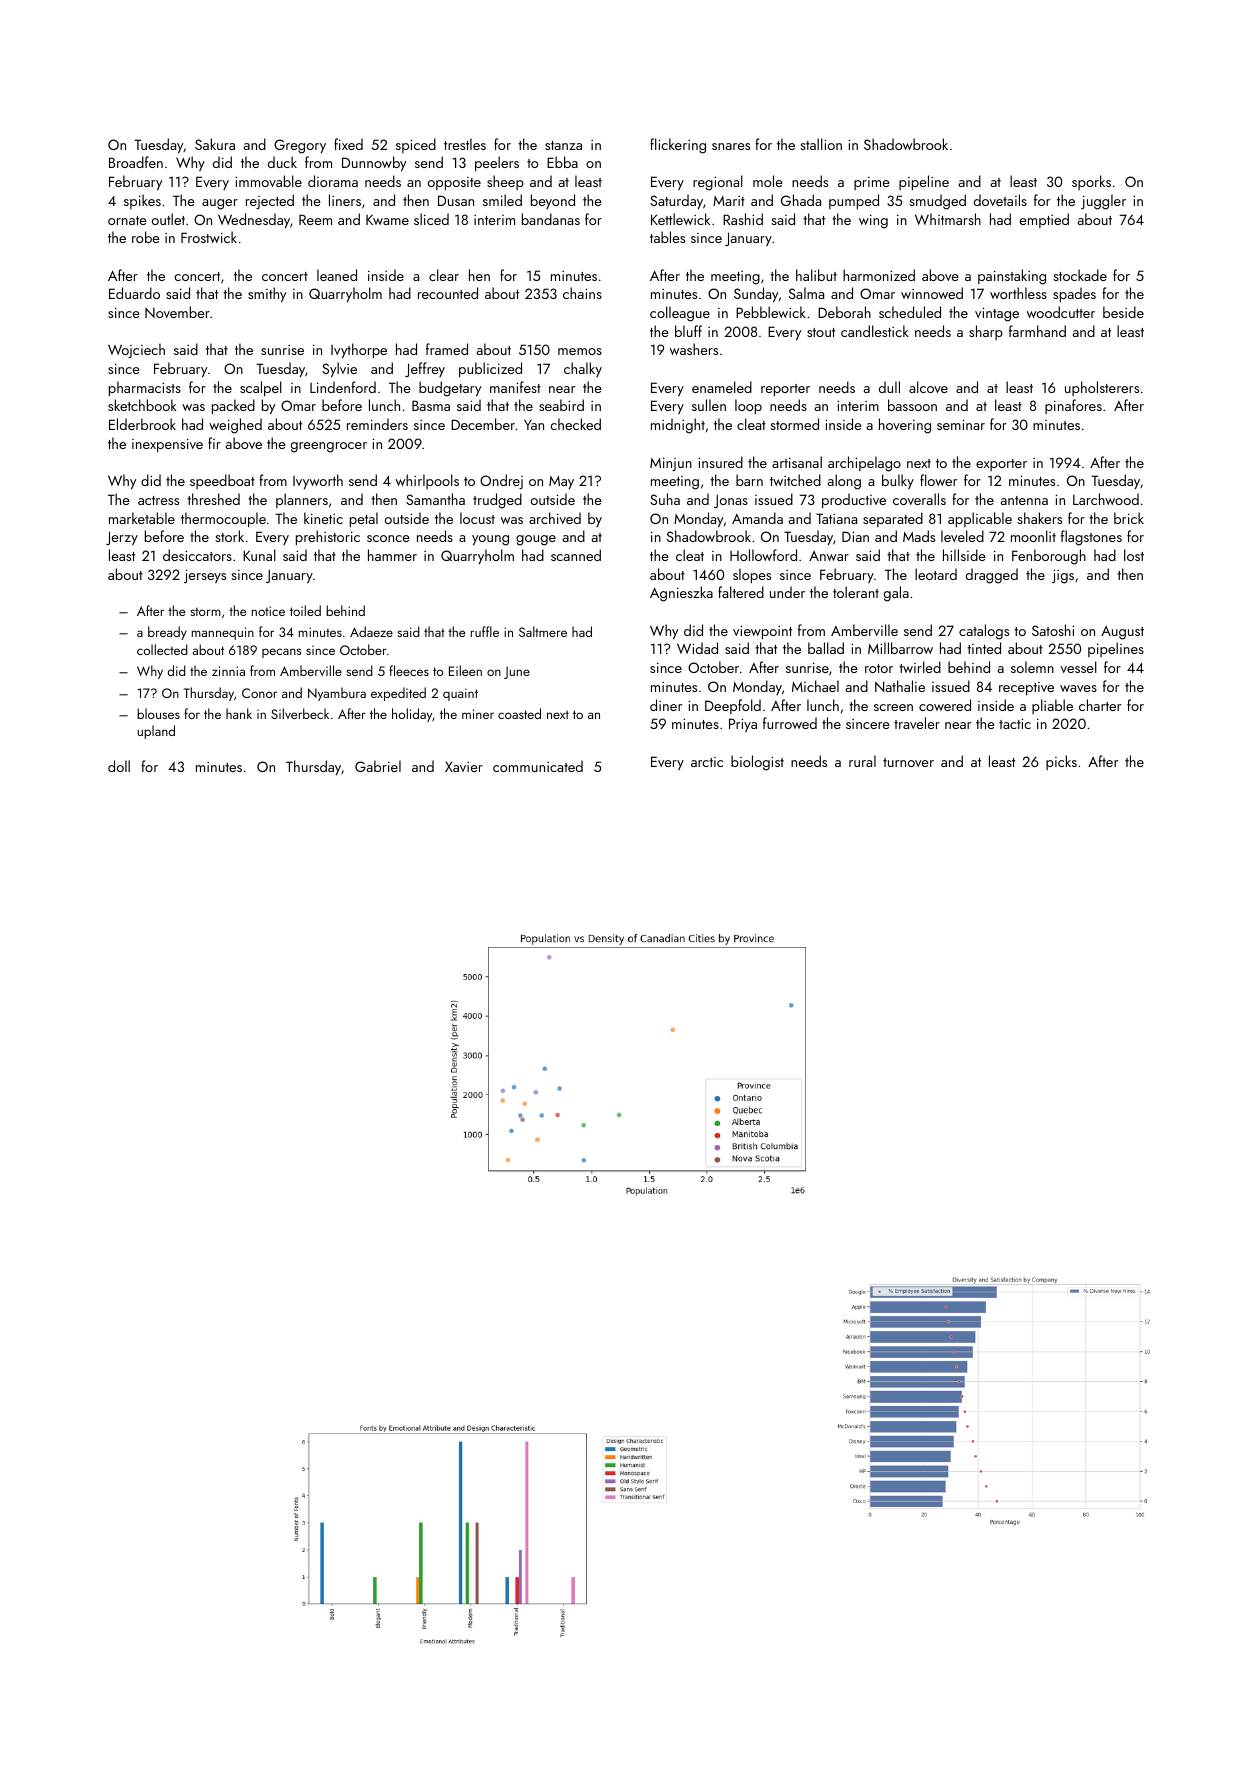 This screenshot has height=1770, width=1252. Describe the element at coordinates (763, 555) in the screenshot. I see `Hollowford` at that location.
